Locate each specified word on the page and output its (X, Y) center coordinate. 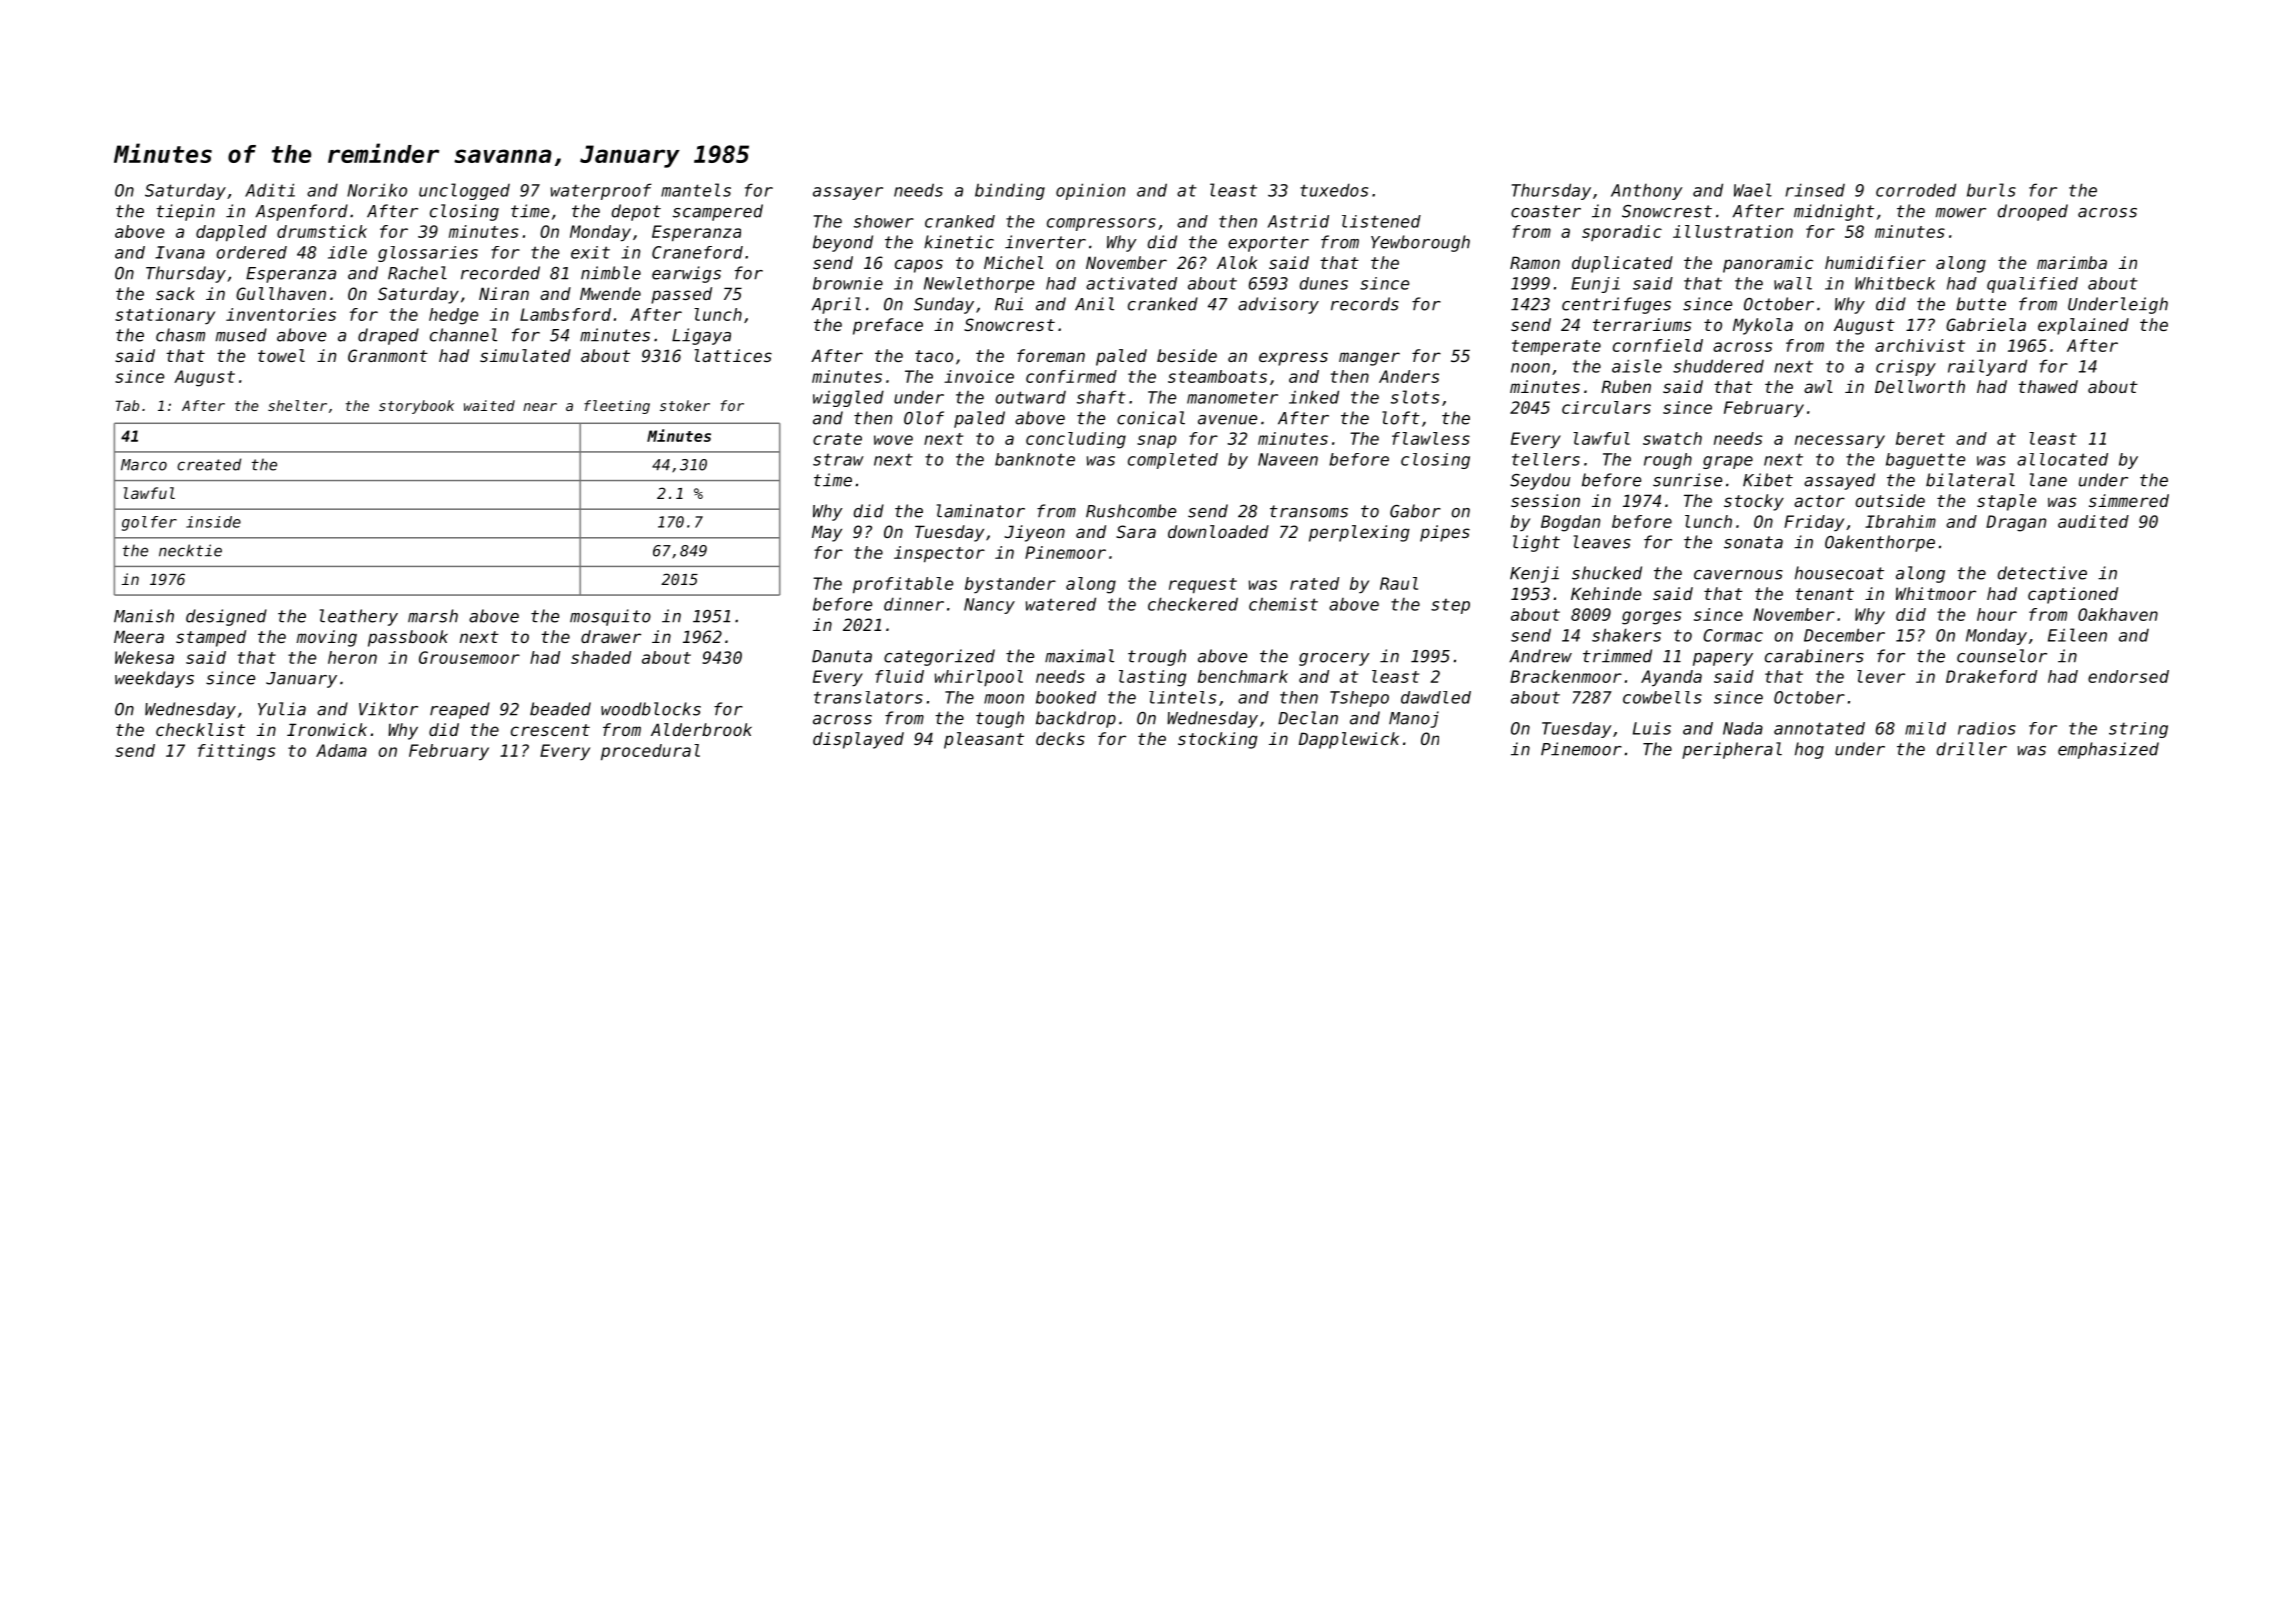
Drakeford (1991, 676)
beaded (560, 709)
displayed (858, 740)
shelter (297, 405)
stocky (1754, 502)
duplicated (1622, 264)
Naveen (1288, 459)
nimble (611, 273)
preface (888, 326)
